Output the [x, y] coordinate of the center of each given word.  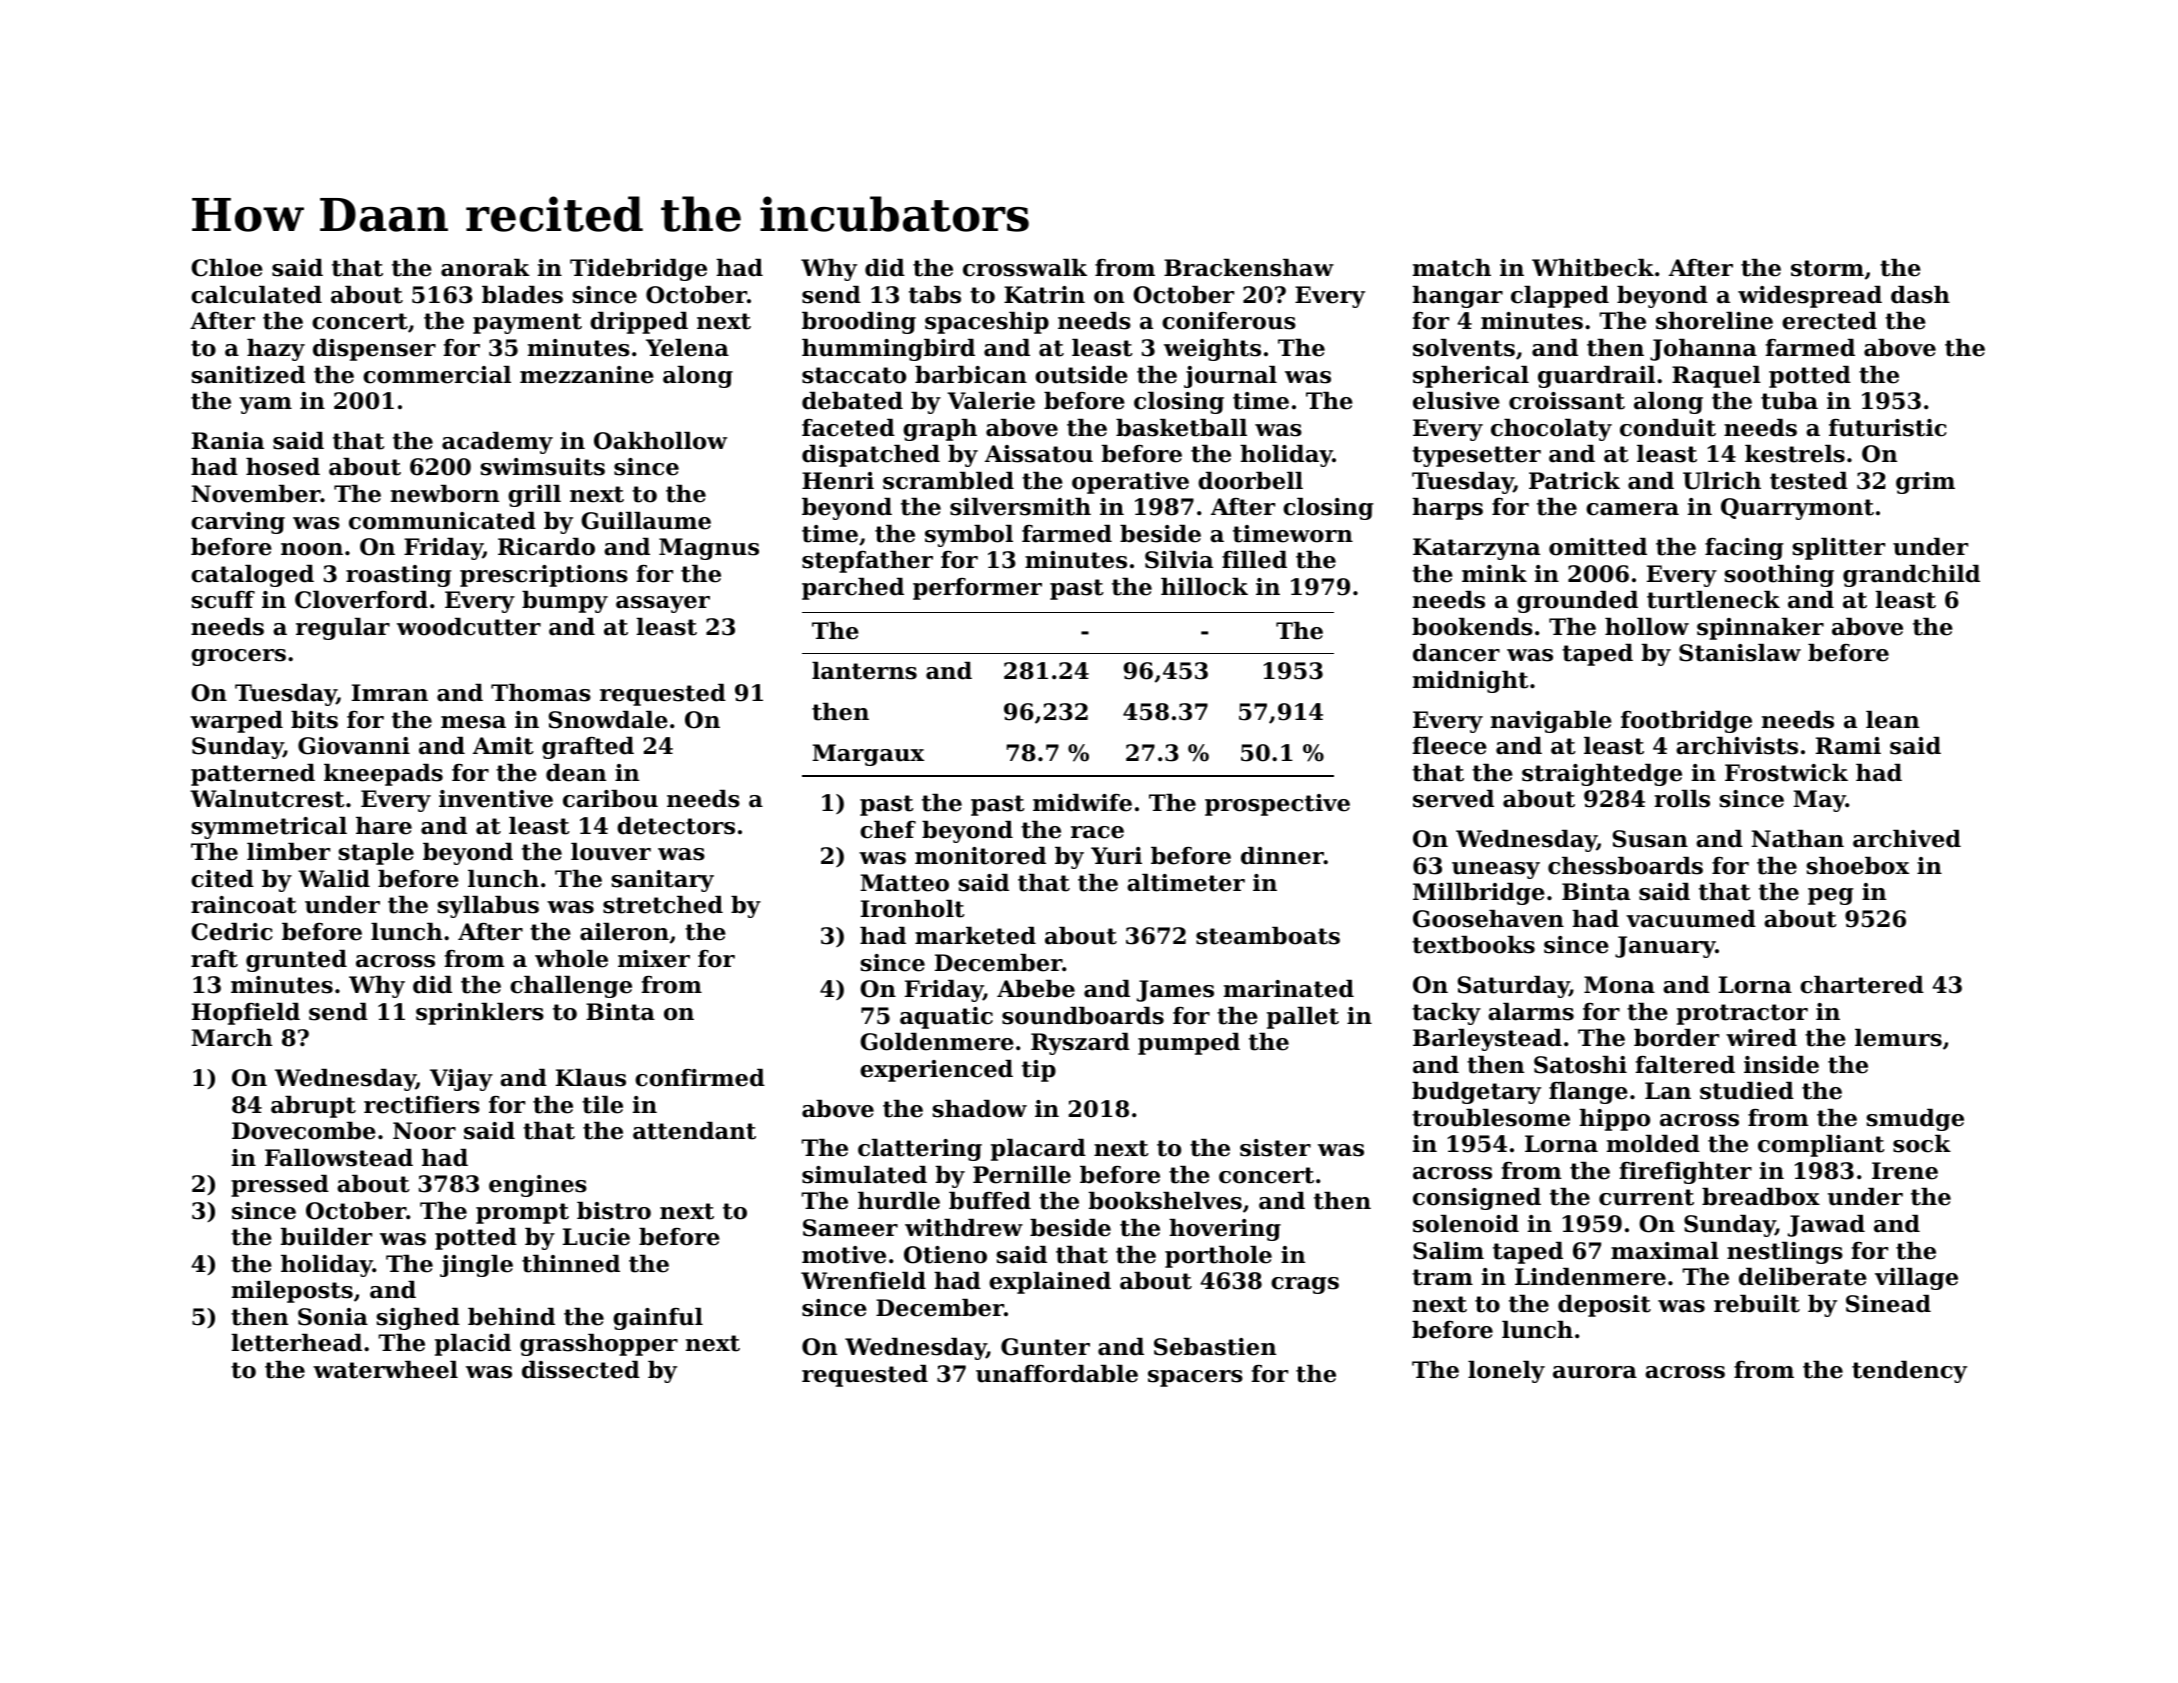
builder [326, 1237]
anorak [485, 268]
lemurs [1898, 1038]
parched [853, 589]
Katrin [1044, 295]
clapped [1560, 297]
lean [1892, 720]
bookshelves [1165, 1201]
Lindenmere [1590, 1277]
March [231, 1038]
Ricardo [546, 547]
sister [1275, 1148]
